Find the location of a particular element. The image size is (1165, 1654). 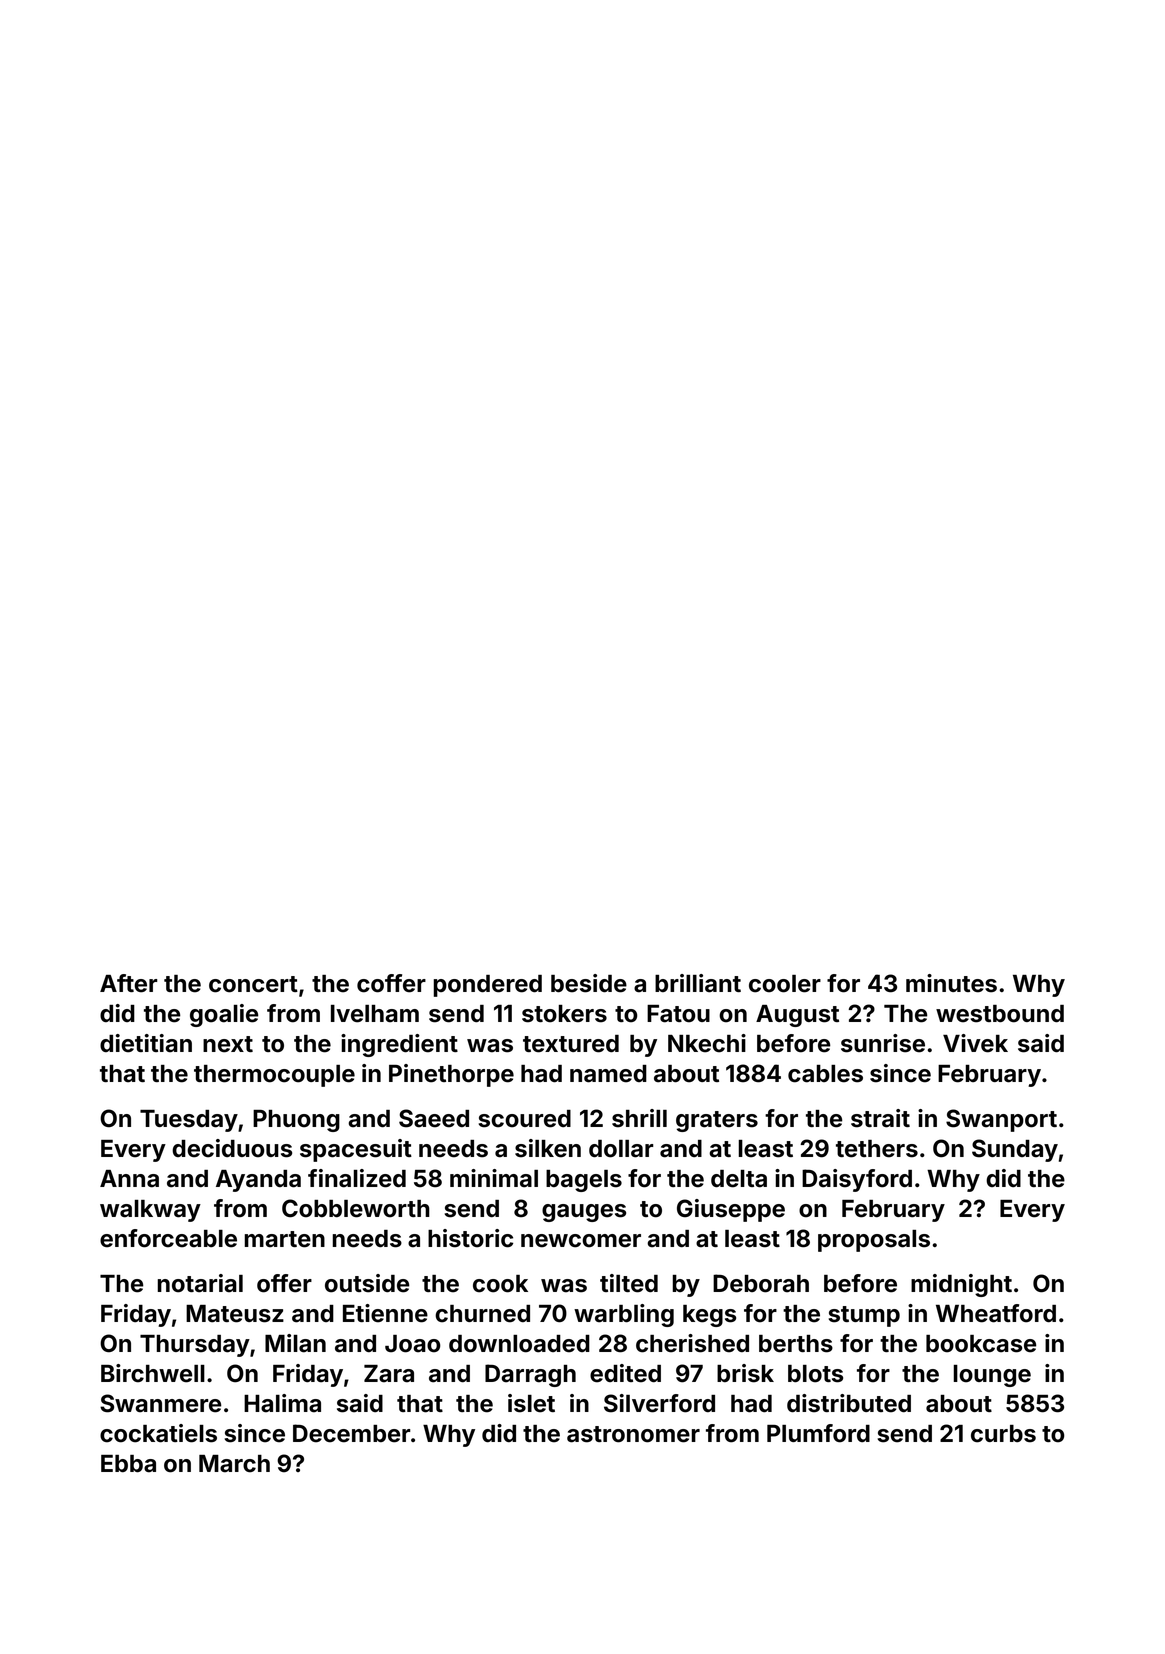

edited is located at coordinates (625, 1373).
